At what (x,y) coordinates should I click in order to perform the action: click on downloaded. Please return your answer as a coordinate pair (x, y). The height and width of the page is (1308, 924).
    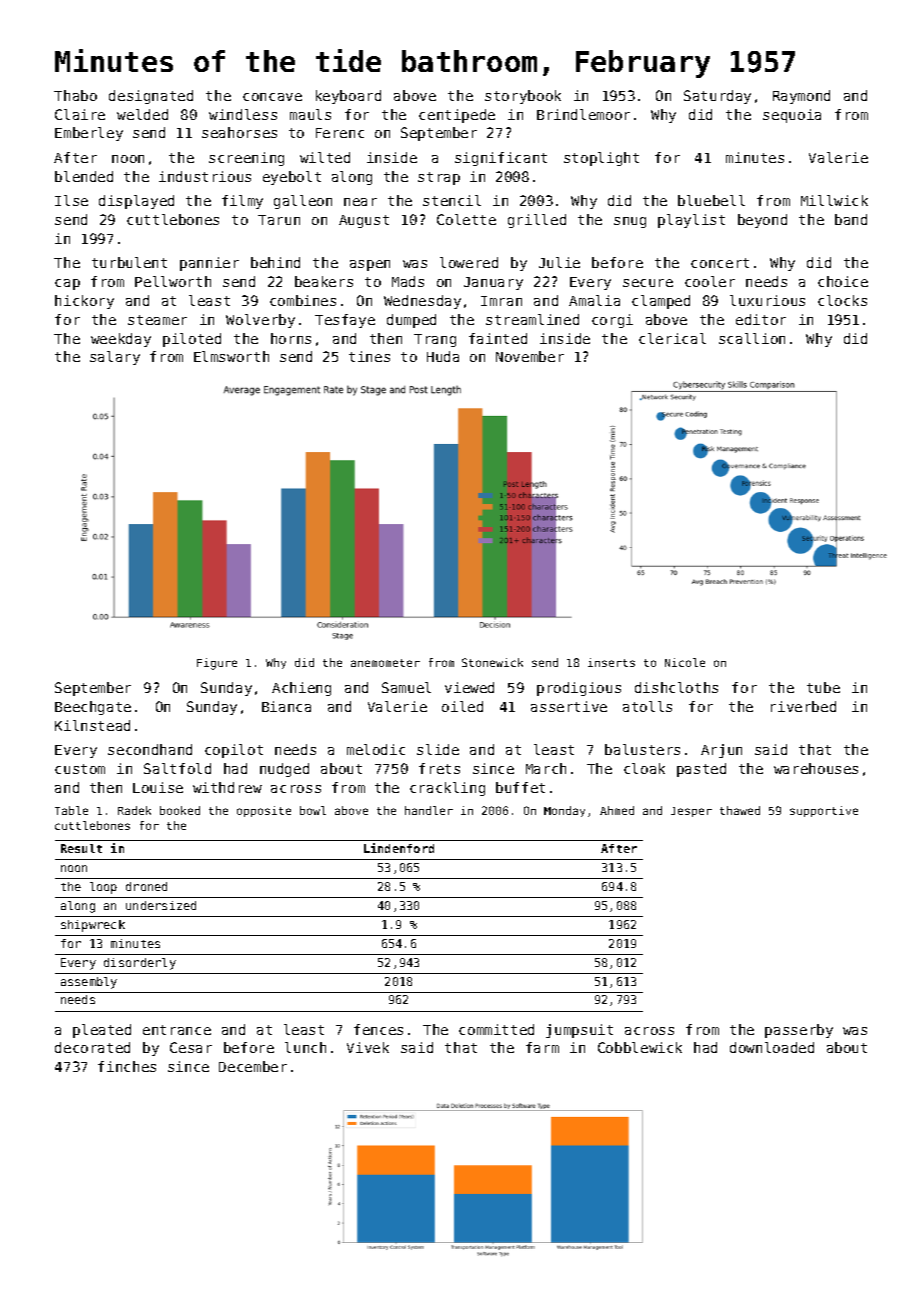
    Looking at the image, I should click on (772, 1047).
